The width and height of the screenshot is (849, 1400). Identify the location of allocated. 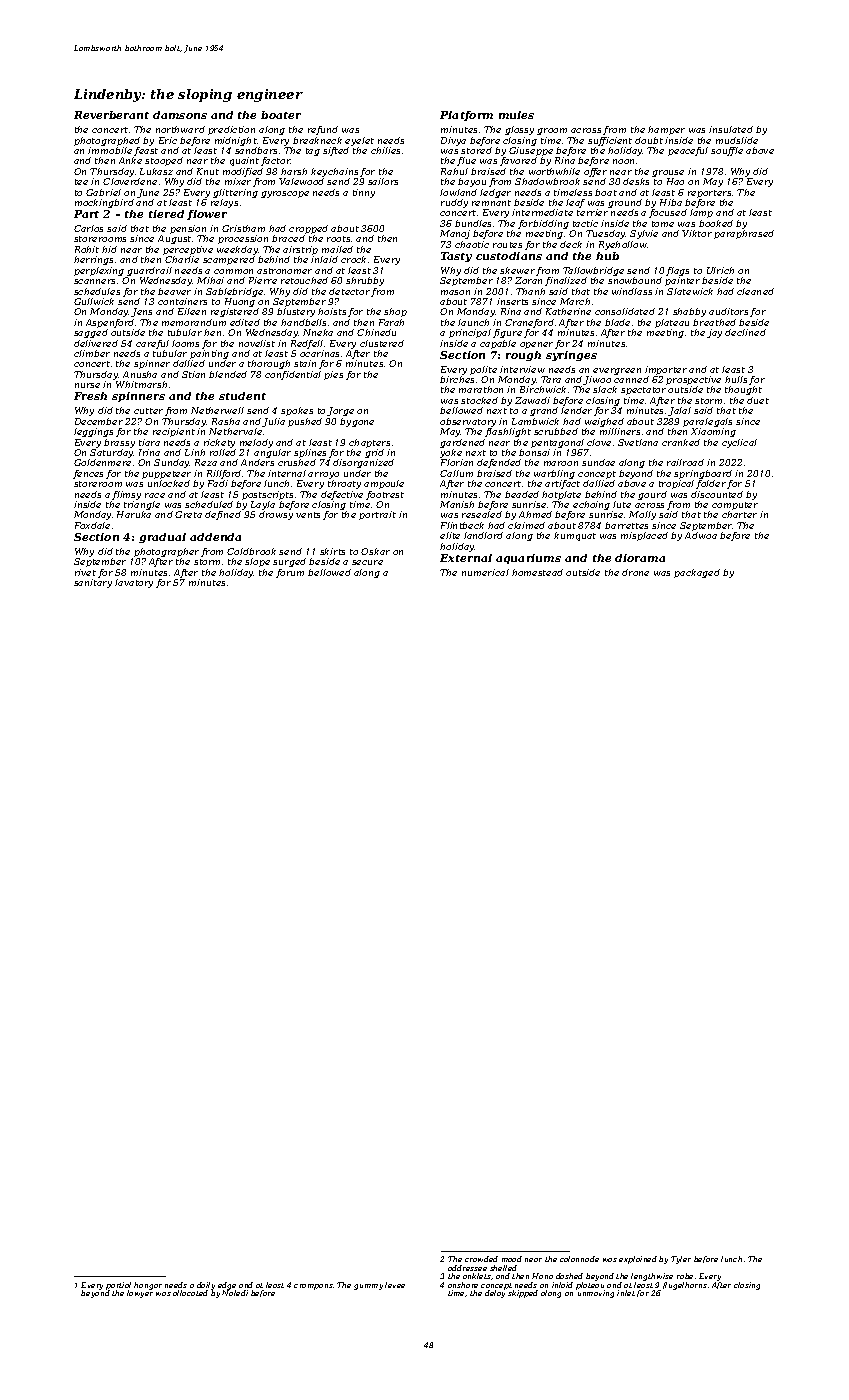
(190, 1293).
